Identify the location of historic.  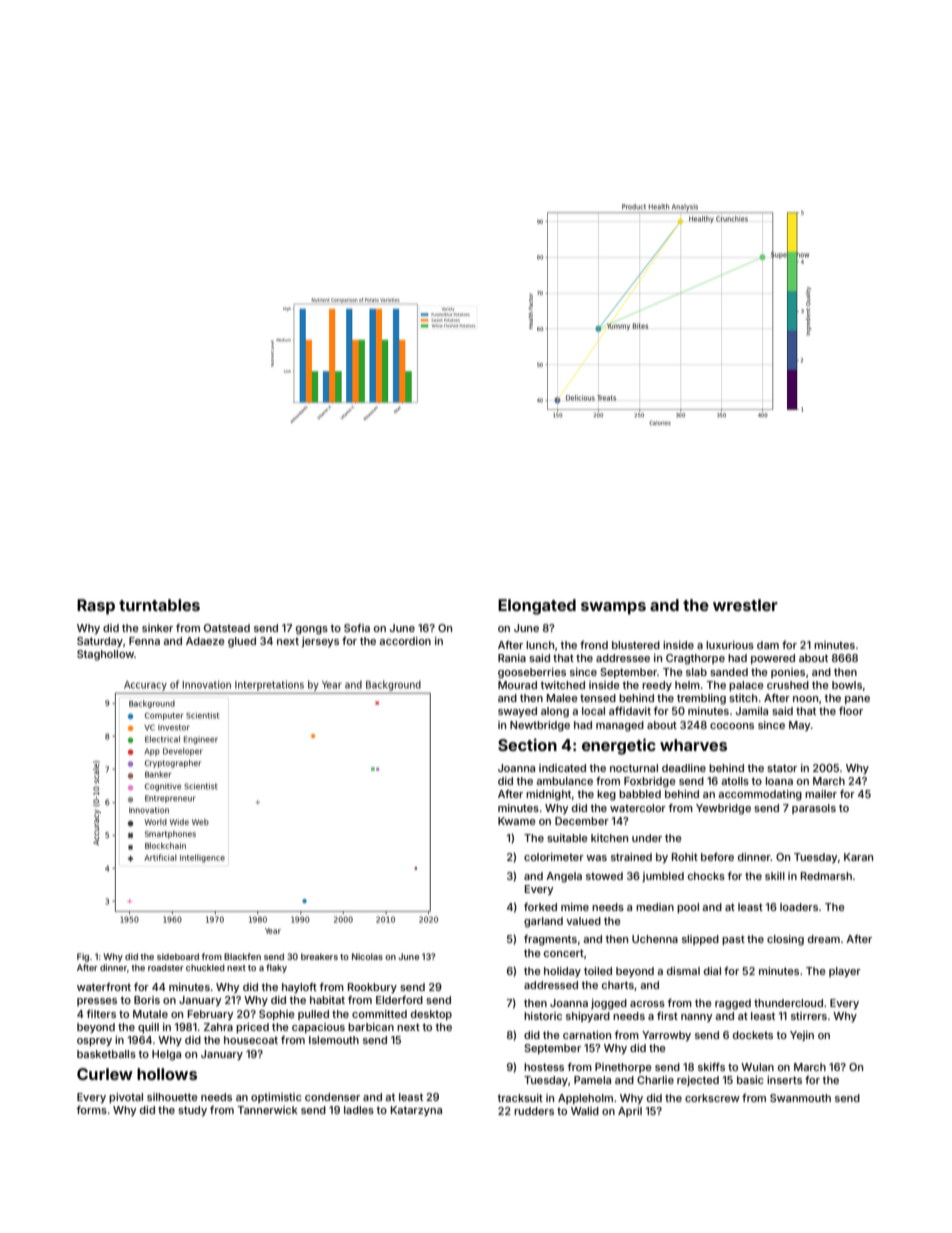
(543, 1016).
